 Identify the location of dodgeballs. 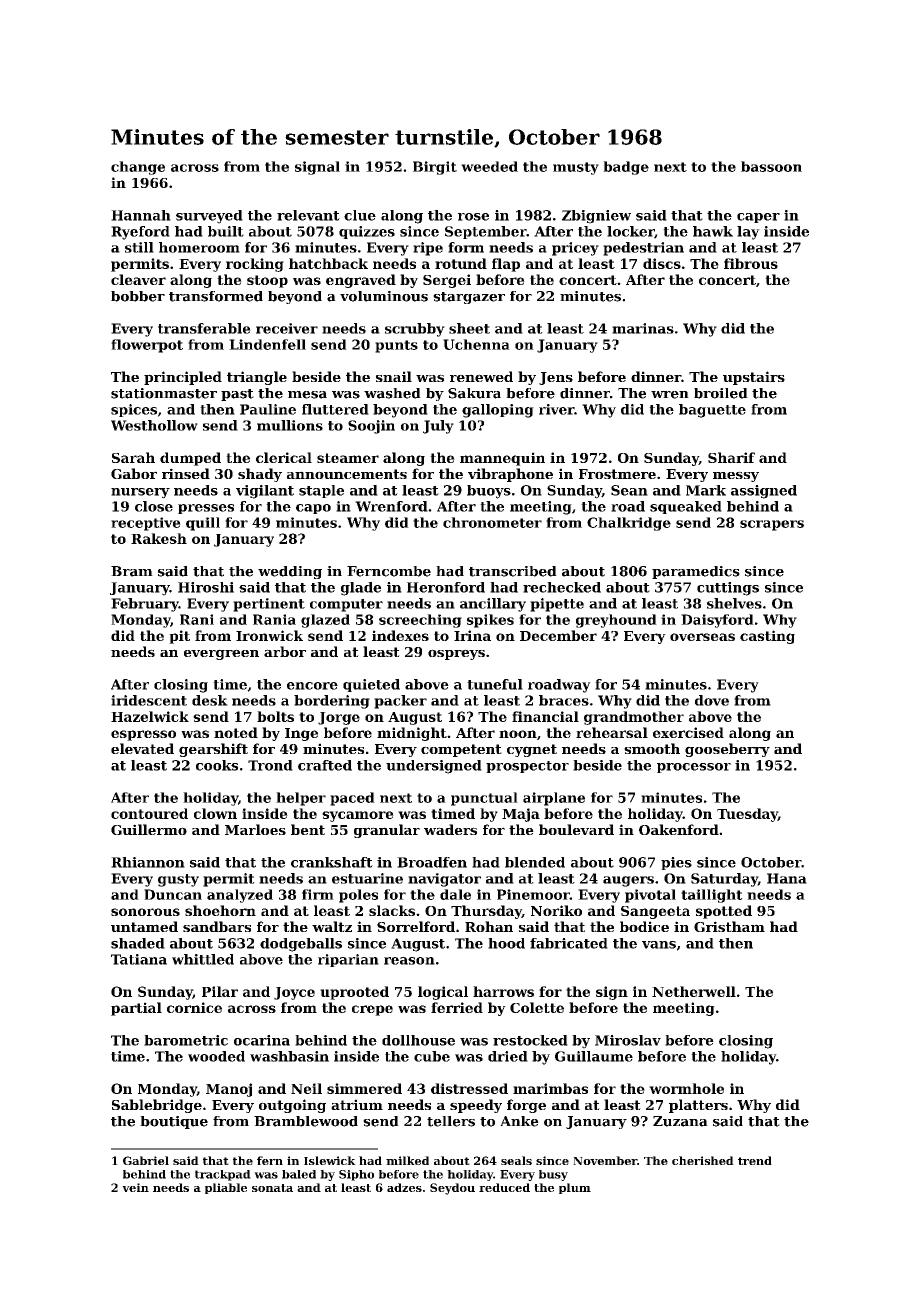
(301, 945).
